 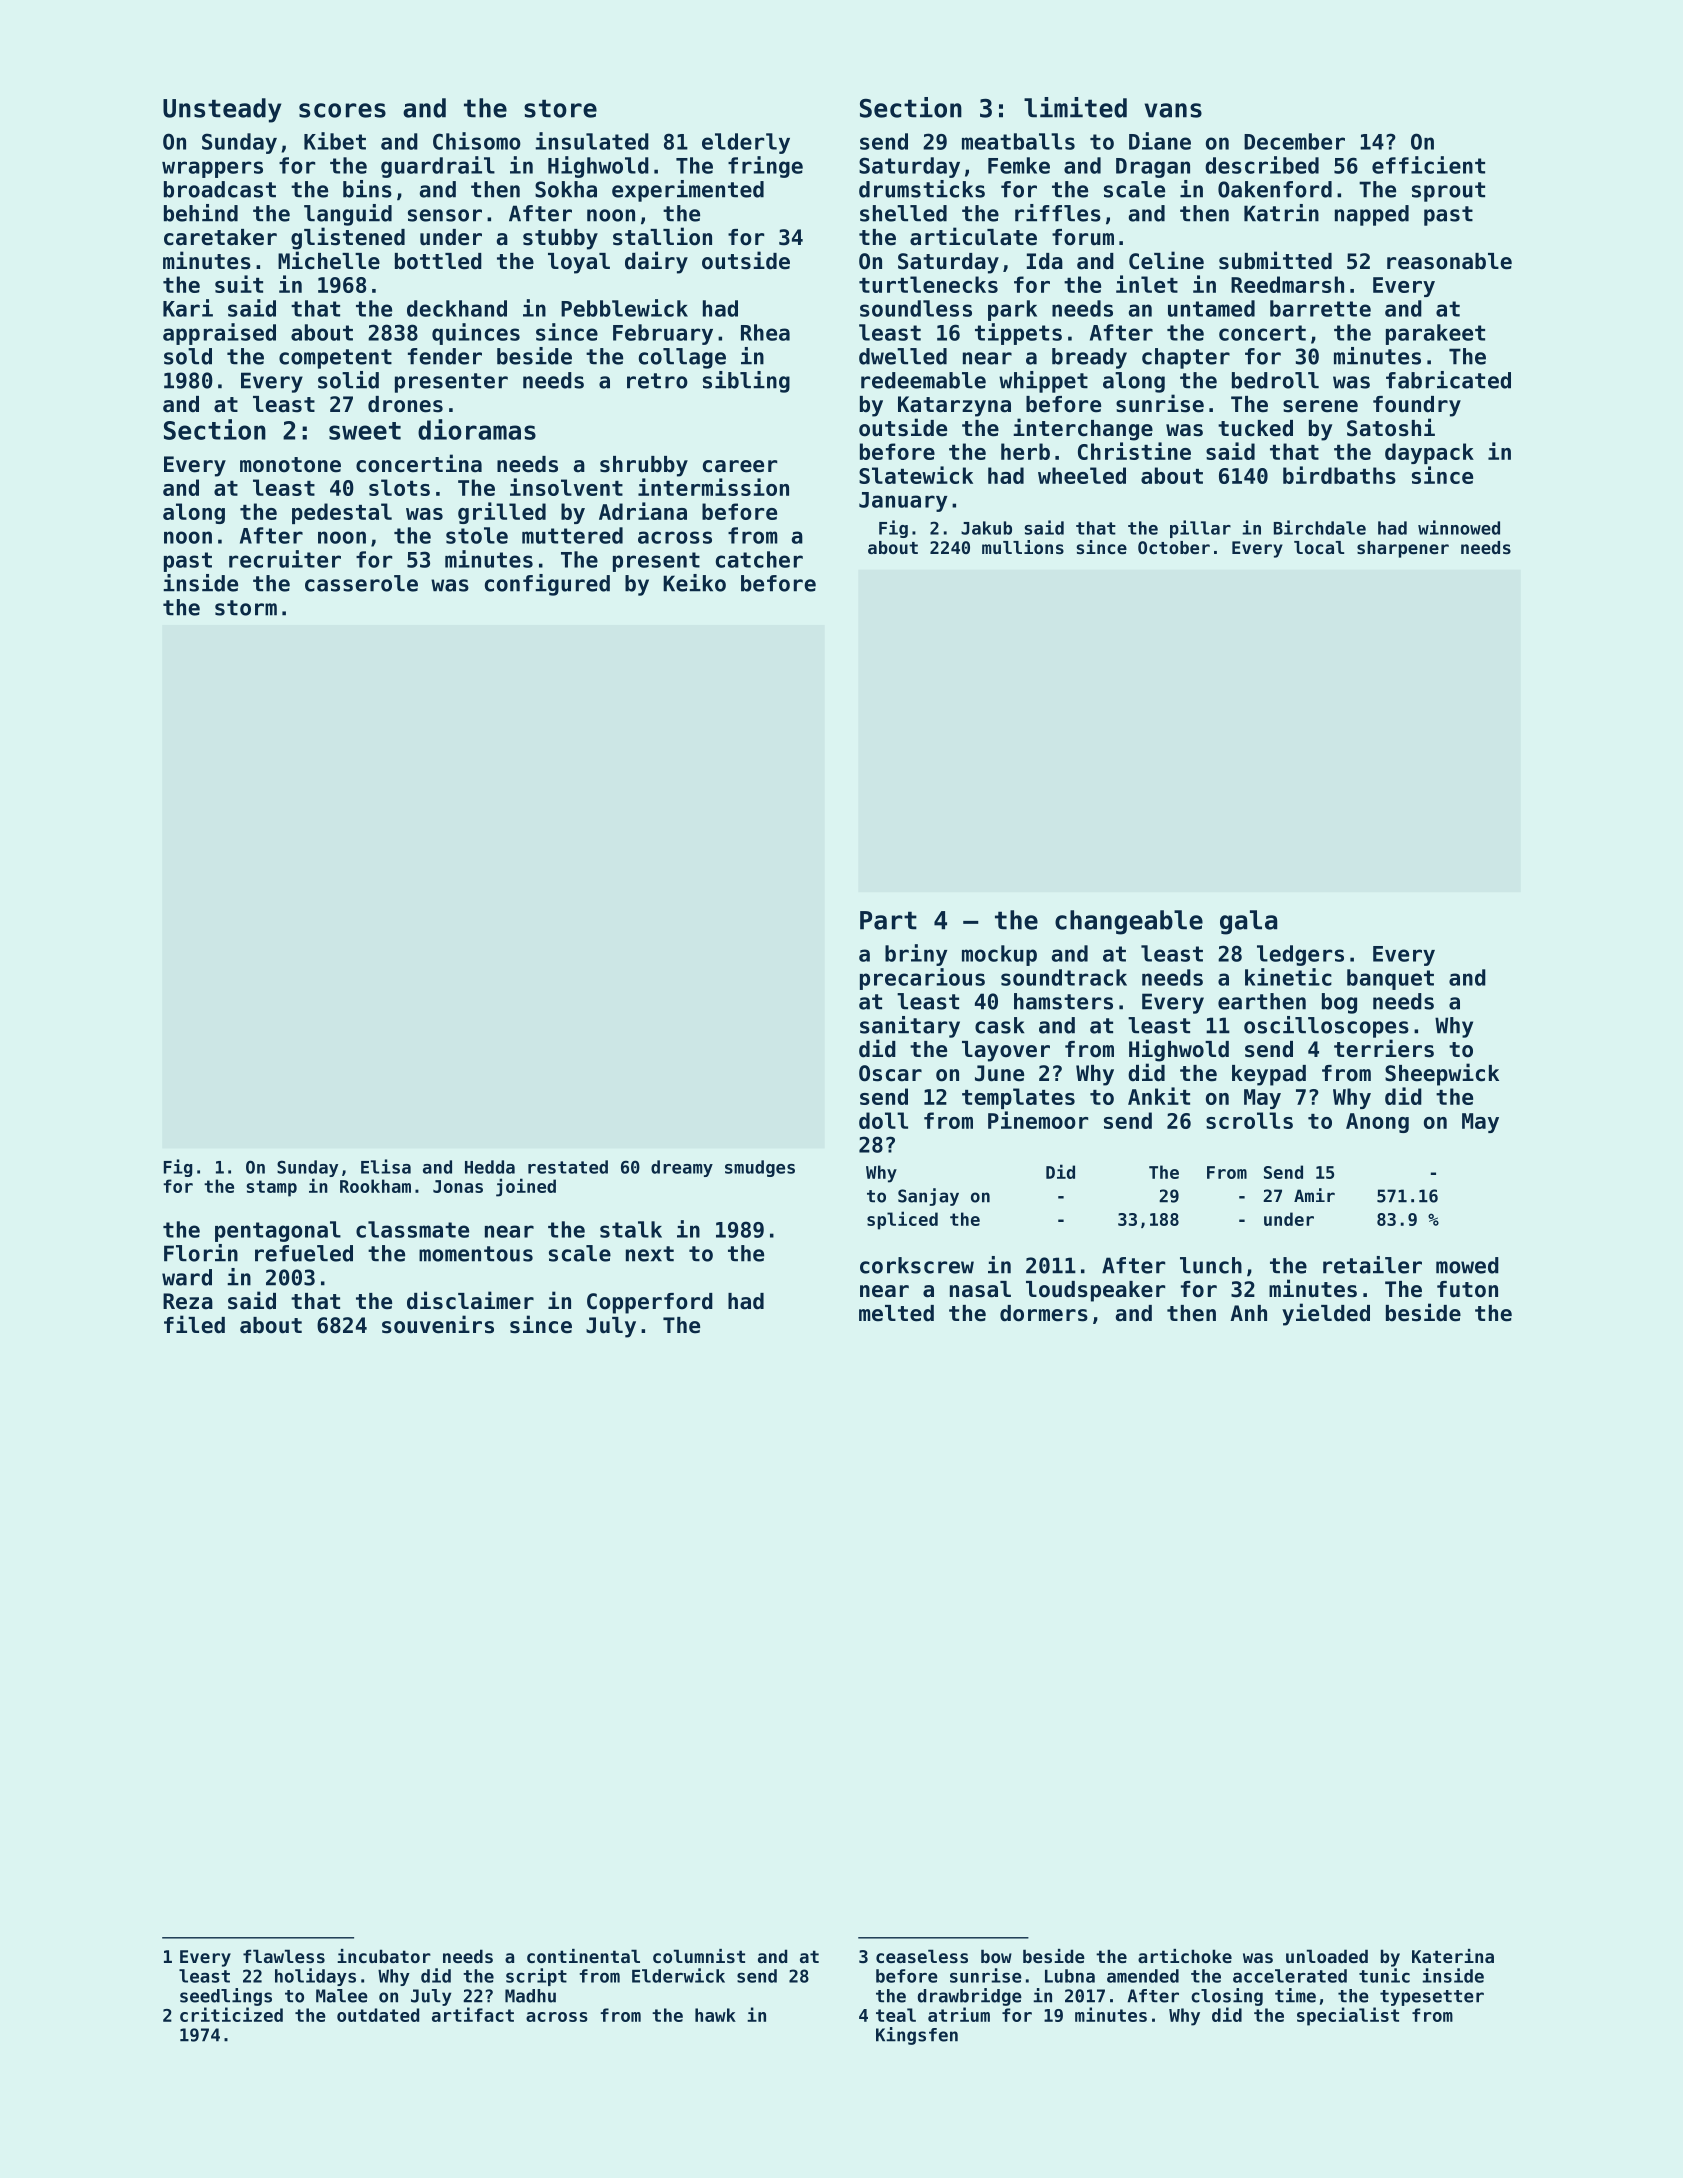 I want to click on configured, so click(x=547, y=585).
